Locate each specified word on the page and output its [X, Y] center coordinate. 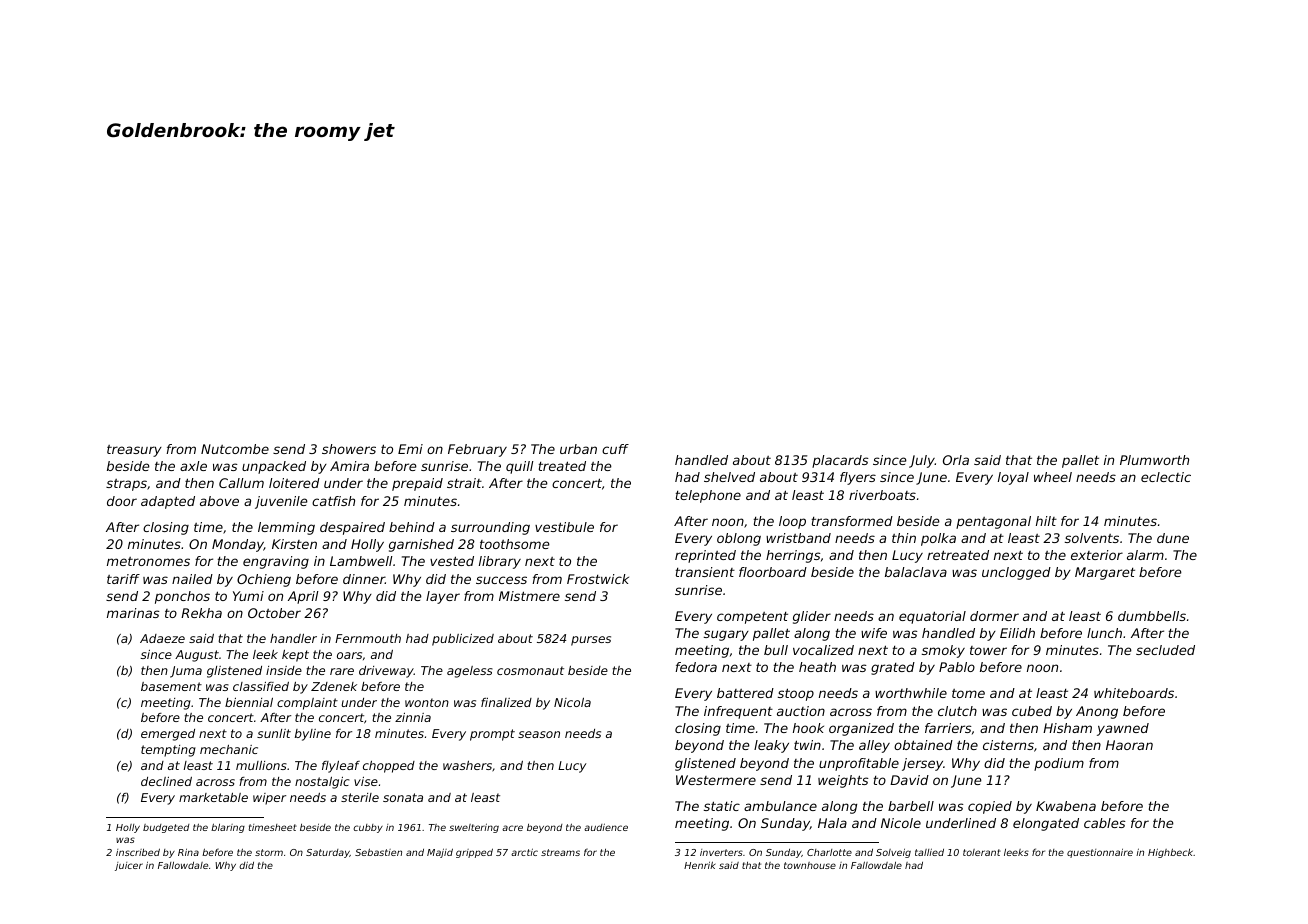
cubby [368, 828]
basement [171, 686]
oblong [739, 539]
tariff [123, 579]
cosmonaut [530, 670]
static [722, 806]
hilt [1046, 521]
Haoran [1129, 745]
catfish [333, 501]
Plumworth [1154, 460]
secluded [1165, 650]
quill [520, 467]
